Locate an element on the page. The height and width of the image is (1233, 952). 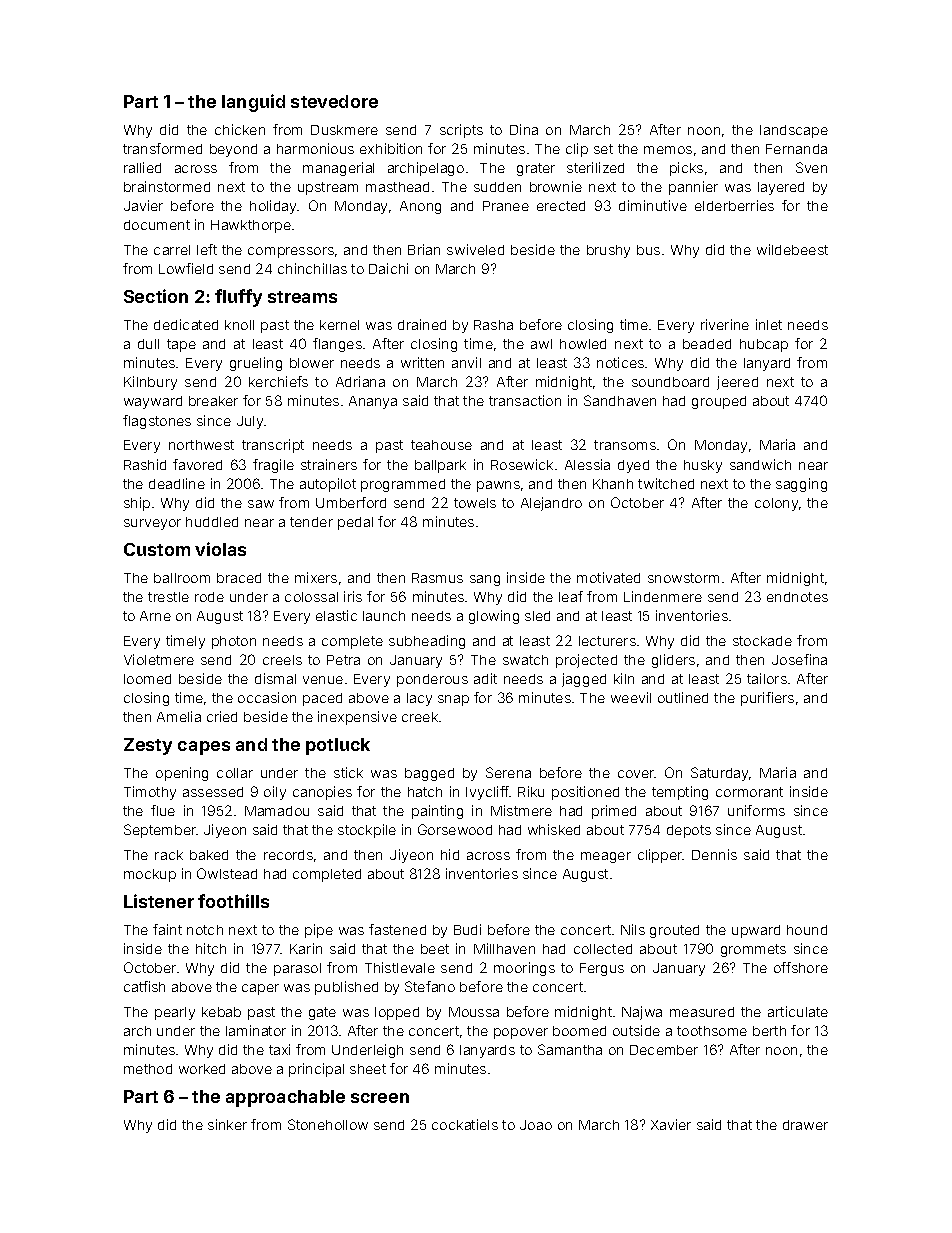
hound is located at coordinates (807, 930).
